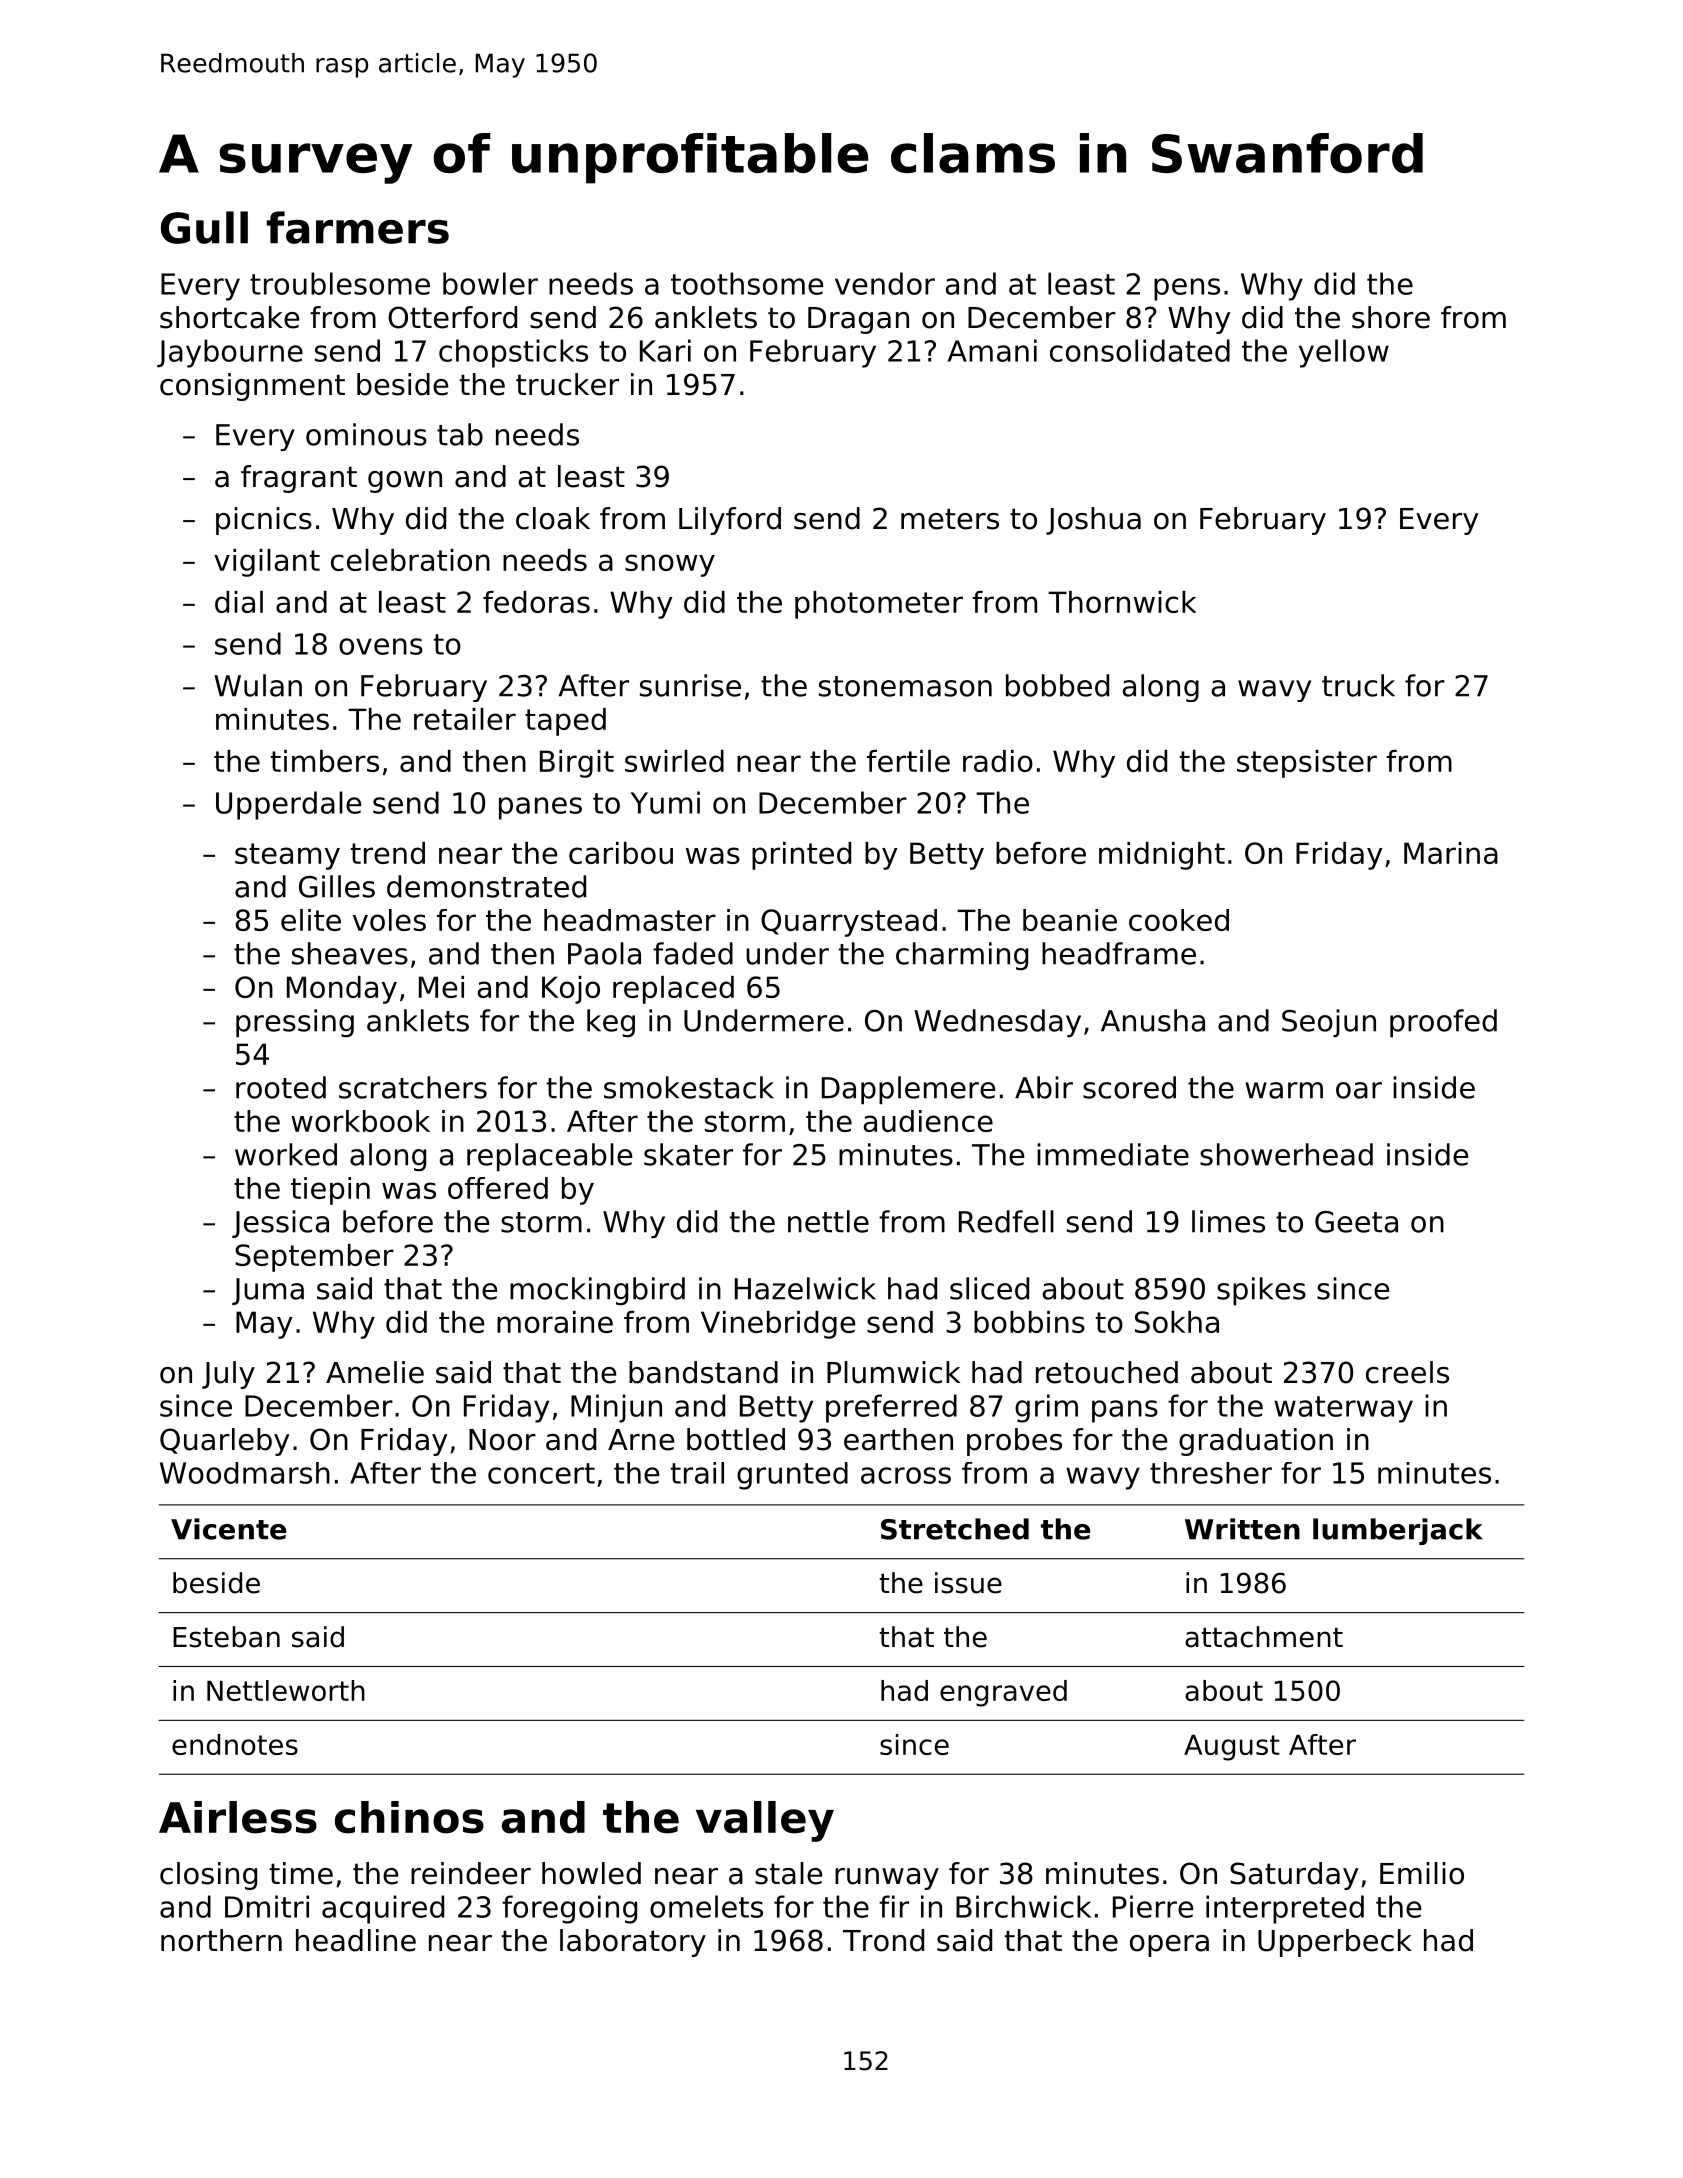  What do you see at coordinates (885, 283) in the document?
I see `vendor` at bounding box center [885, 283].
